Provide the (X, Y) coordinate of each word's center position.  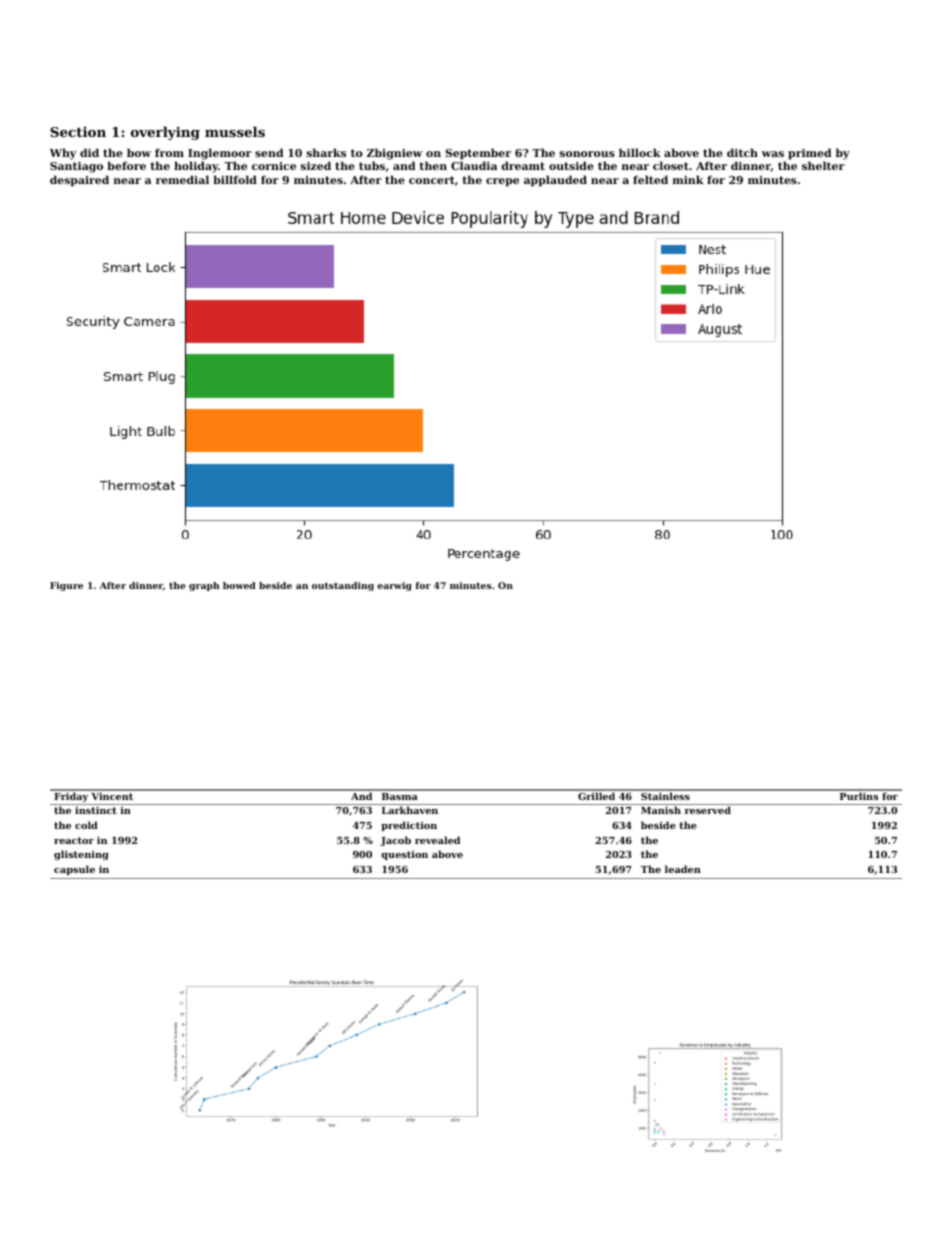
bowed (239, 585)
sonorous (587, 154)
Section (78, 132)
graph (204, 586)
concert (432, 180)
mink (688, 179)
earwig (394, 586)
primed (809, 154)
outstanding (343, 586)
